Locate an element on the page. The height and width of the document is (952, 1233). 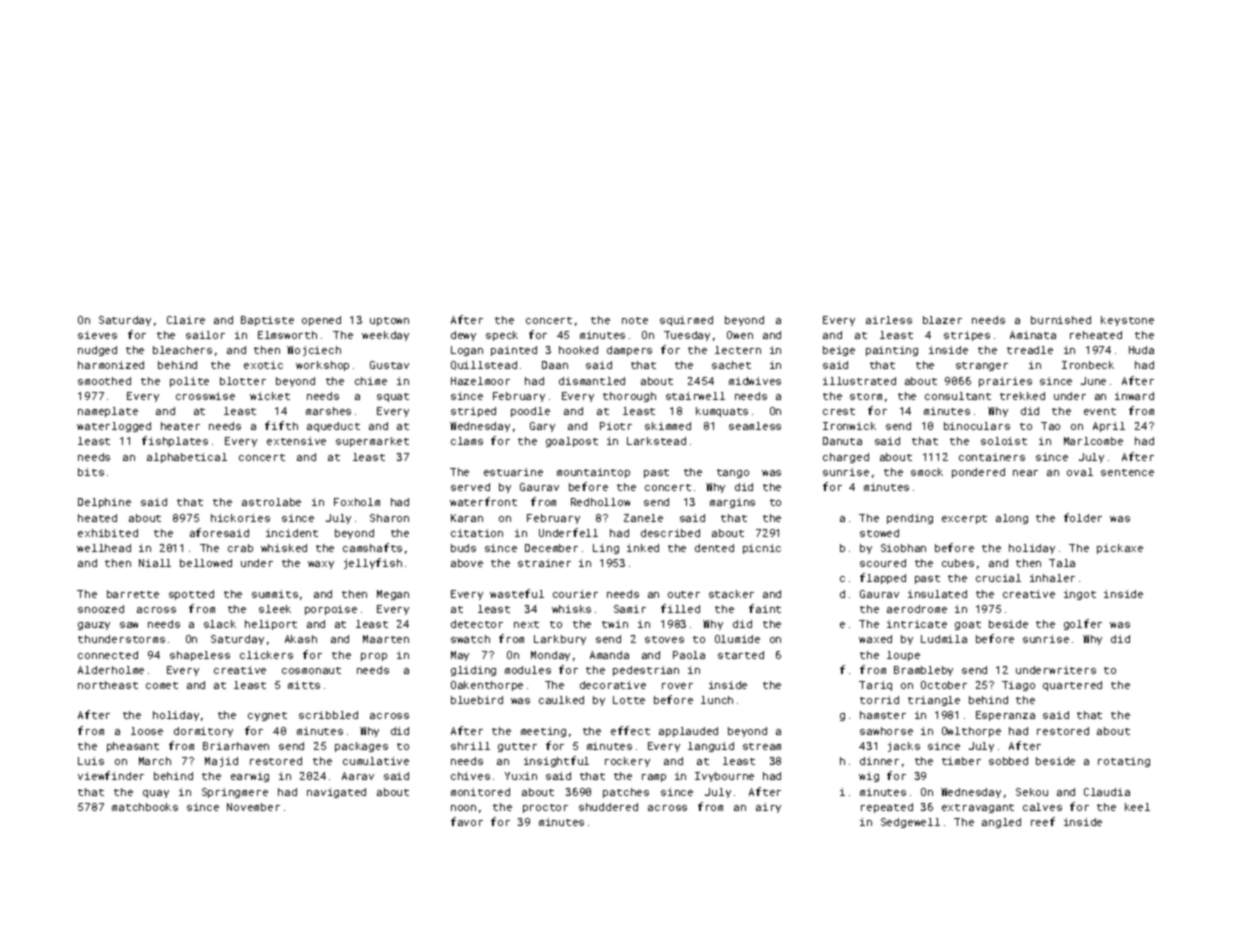
Foxholm is located at coordinates (357, 502).
